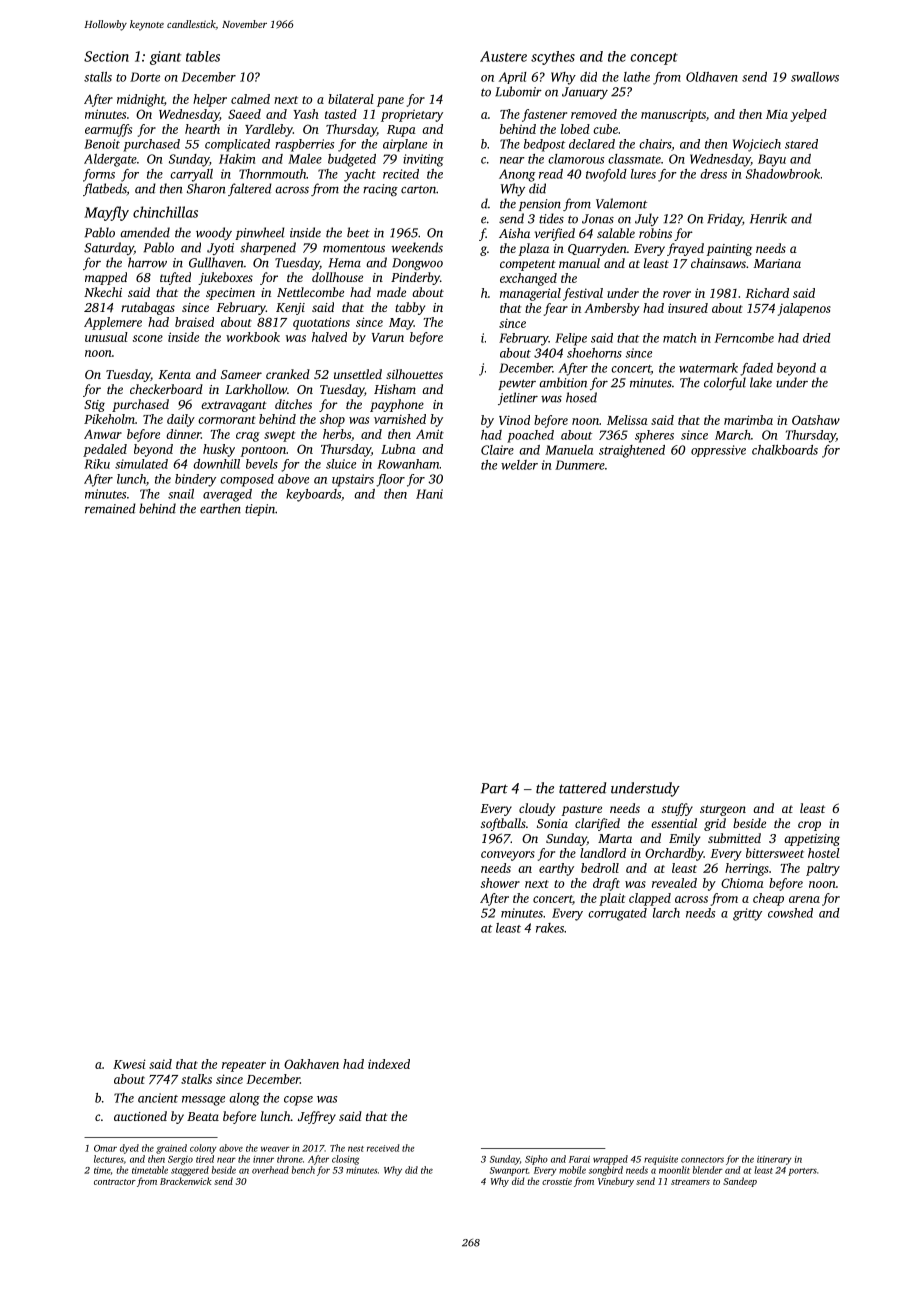 The height and width of the image is (1308, 924). What do you see at coordinates (288, 374) in the image?
I see `cranked` at bounding box center [288, 374].
